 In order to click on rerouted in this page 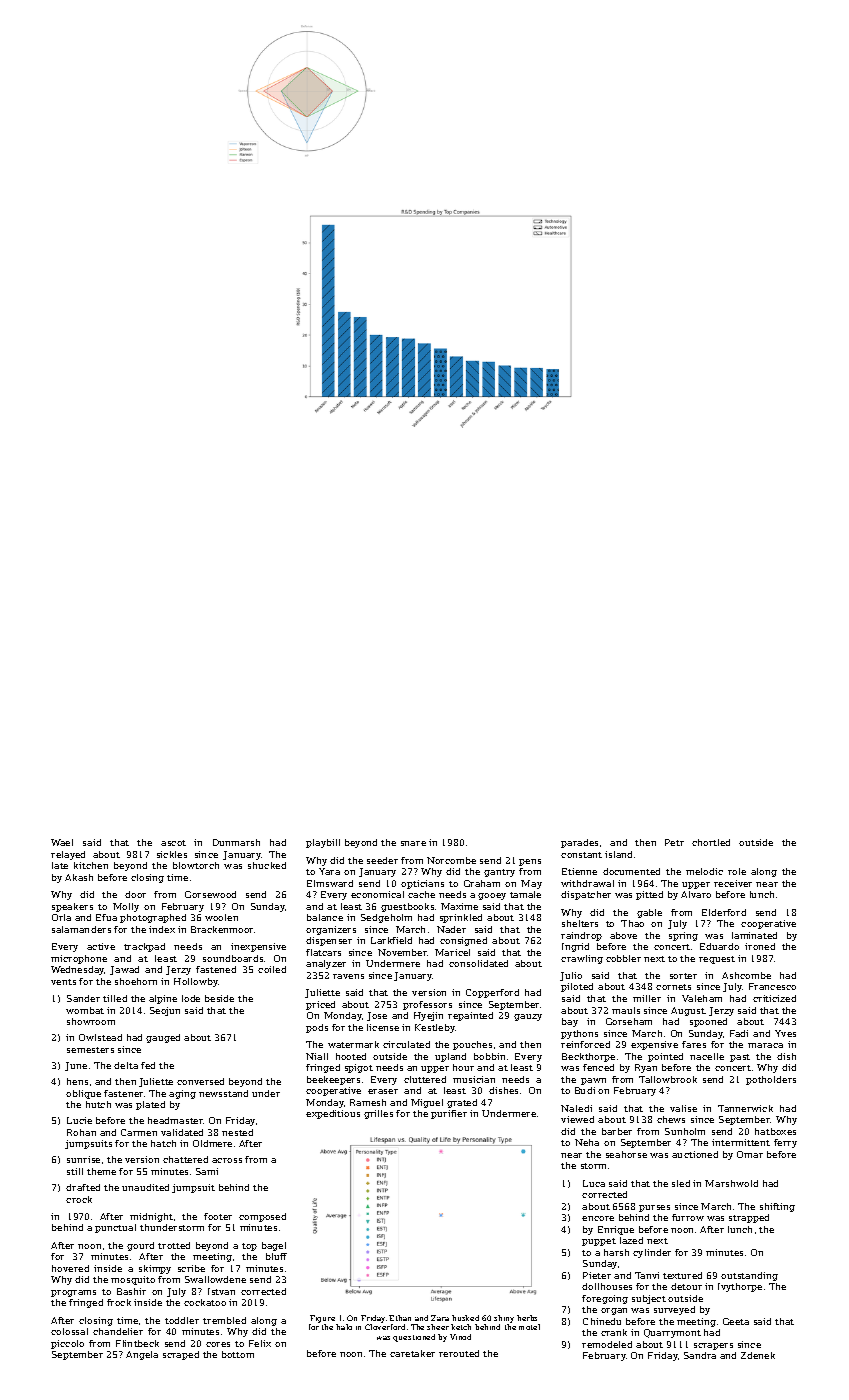, I will do `click(459, 1353)`.
